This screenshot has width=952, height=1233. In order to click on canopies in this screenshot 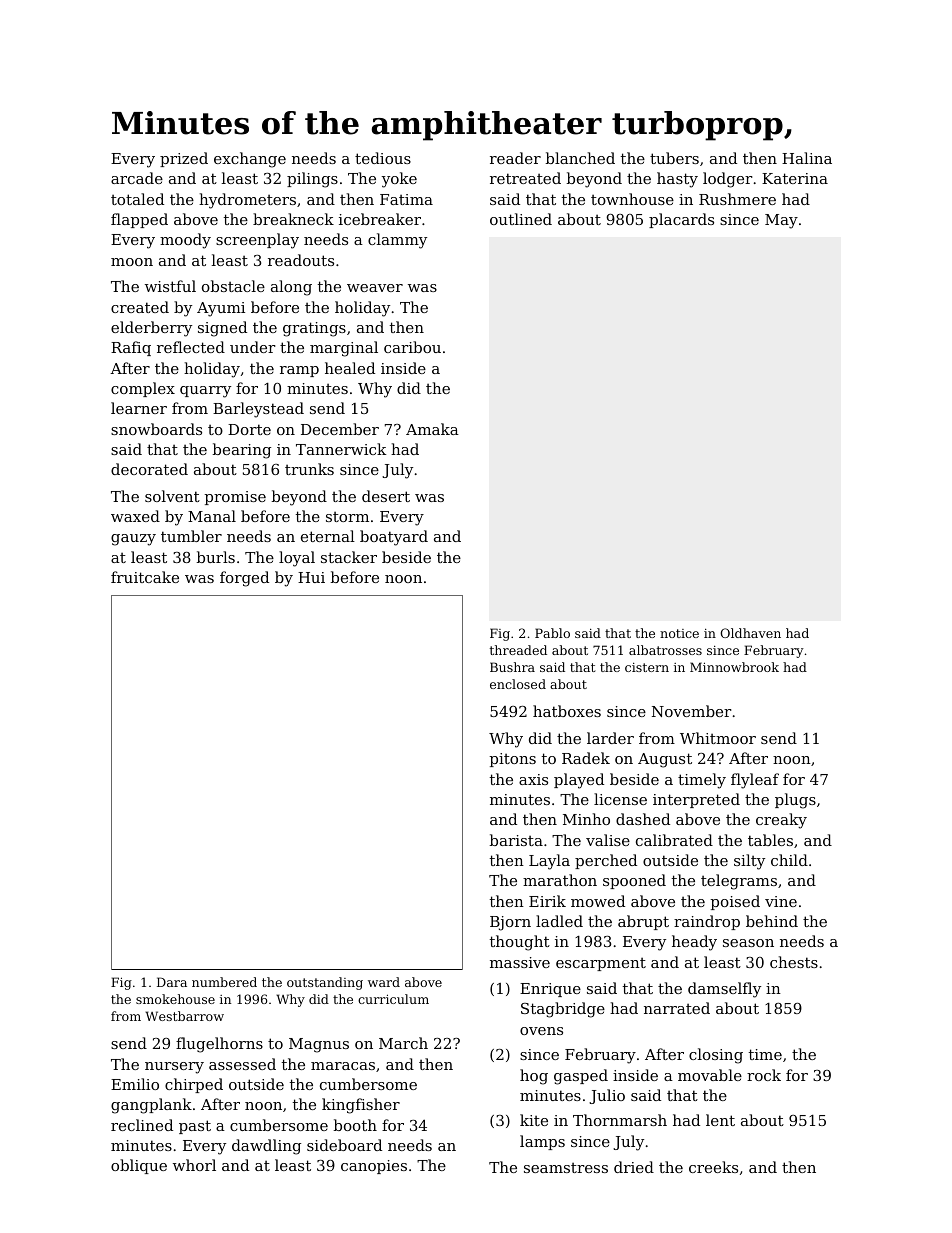, I will do `click(374, 1167)`.
